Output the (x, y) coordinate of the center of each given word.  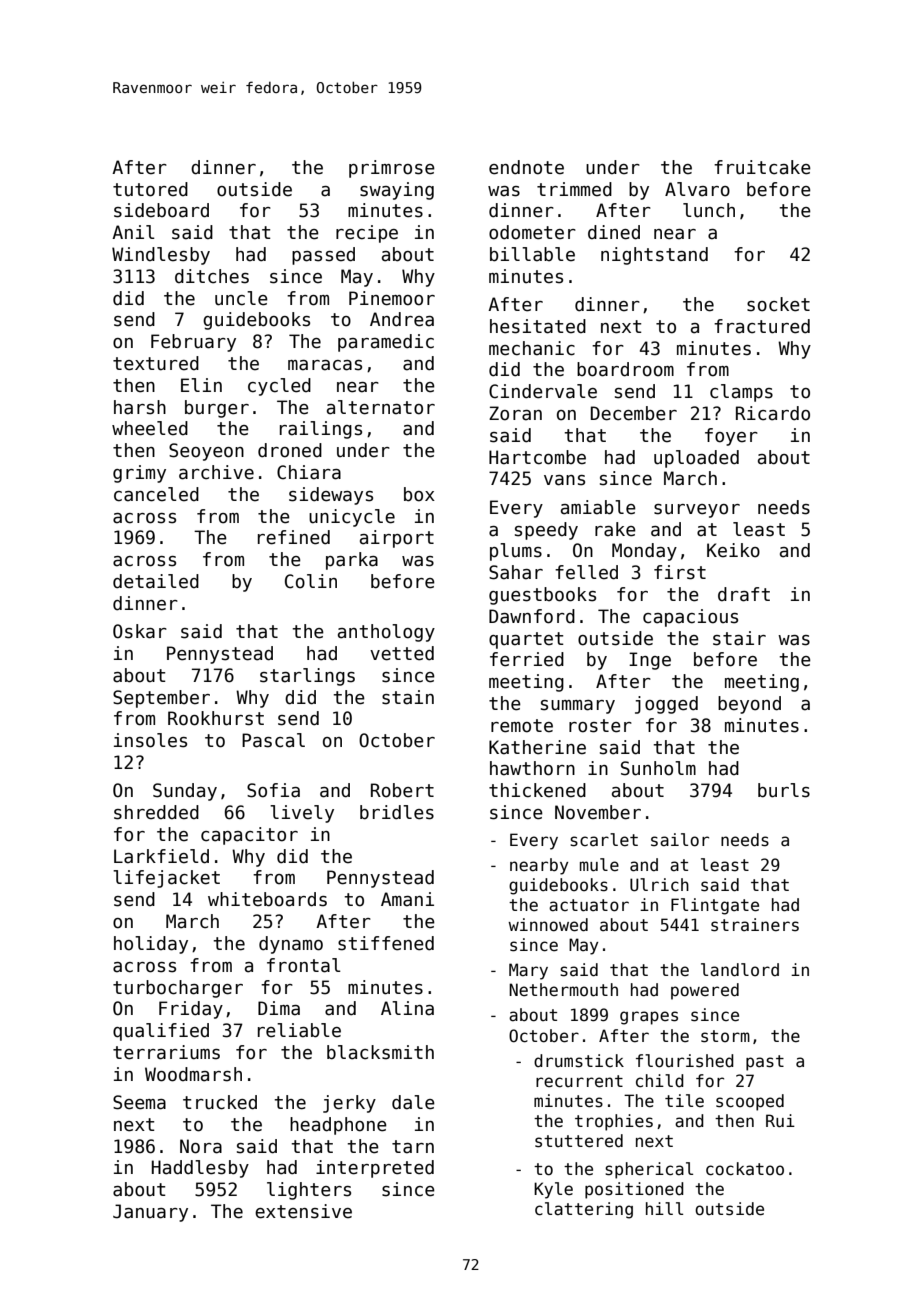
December (634, 413)
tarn (413, 1147)
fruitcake (762, 167)
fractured (762, 326)
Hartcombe (537, 457)
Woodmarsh (193, 1074)
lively (302, 814)
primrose (392, 169)
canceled (156, 494)
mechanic (532, 348)
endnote (526, 167)
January (150, 1213)
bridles (397, 812)
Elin (201, 385)
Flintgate (715, 906)
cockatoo (745, 1169)
